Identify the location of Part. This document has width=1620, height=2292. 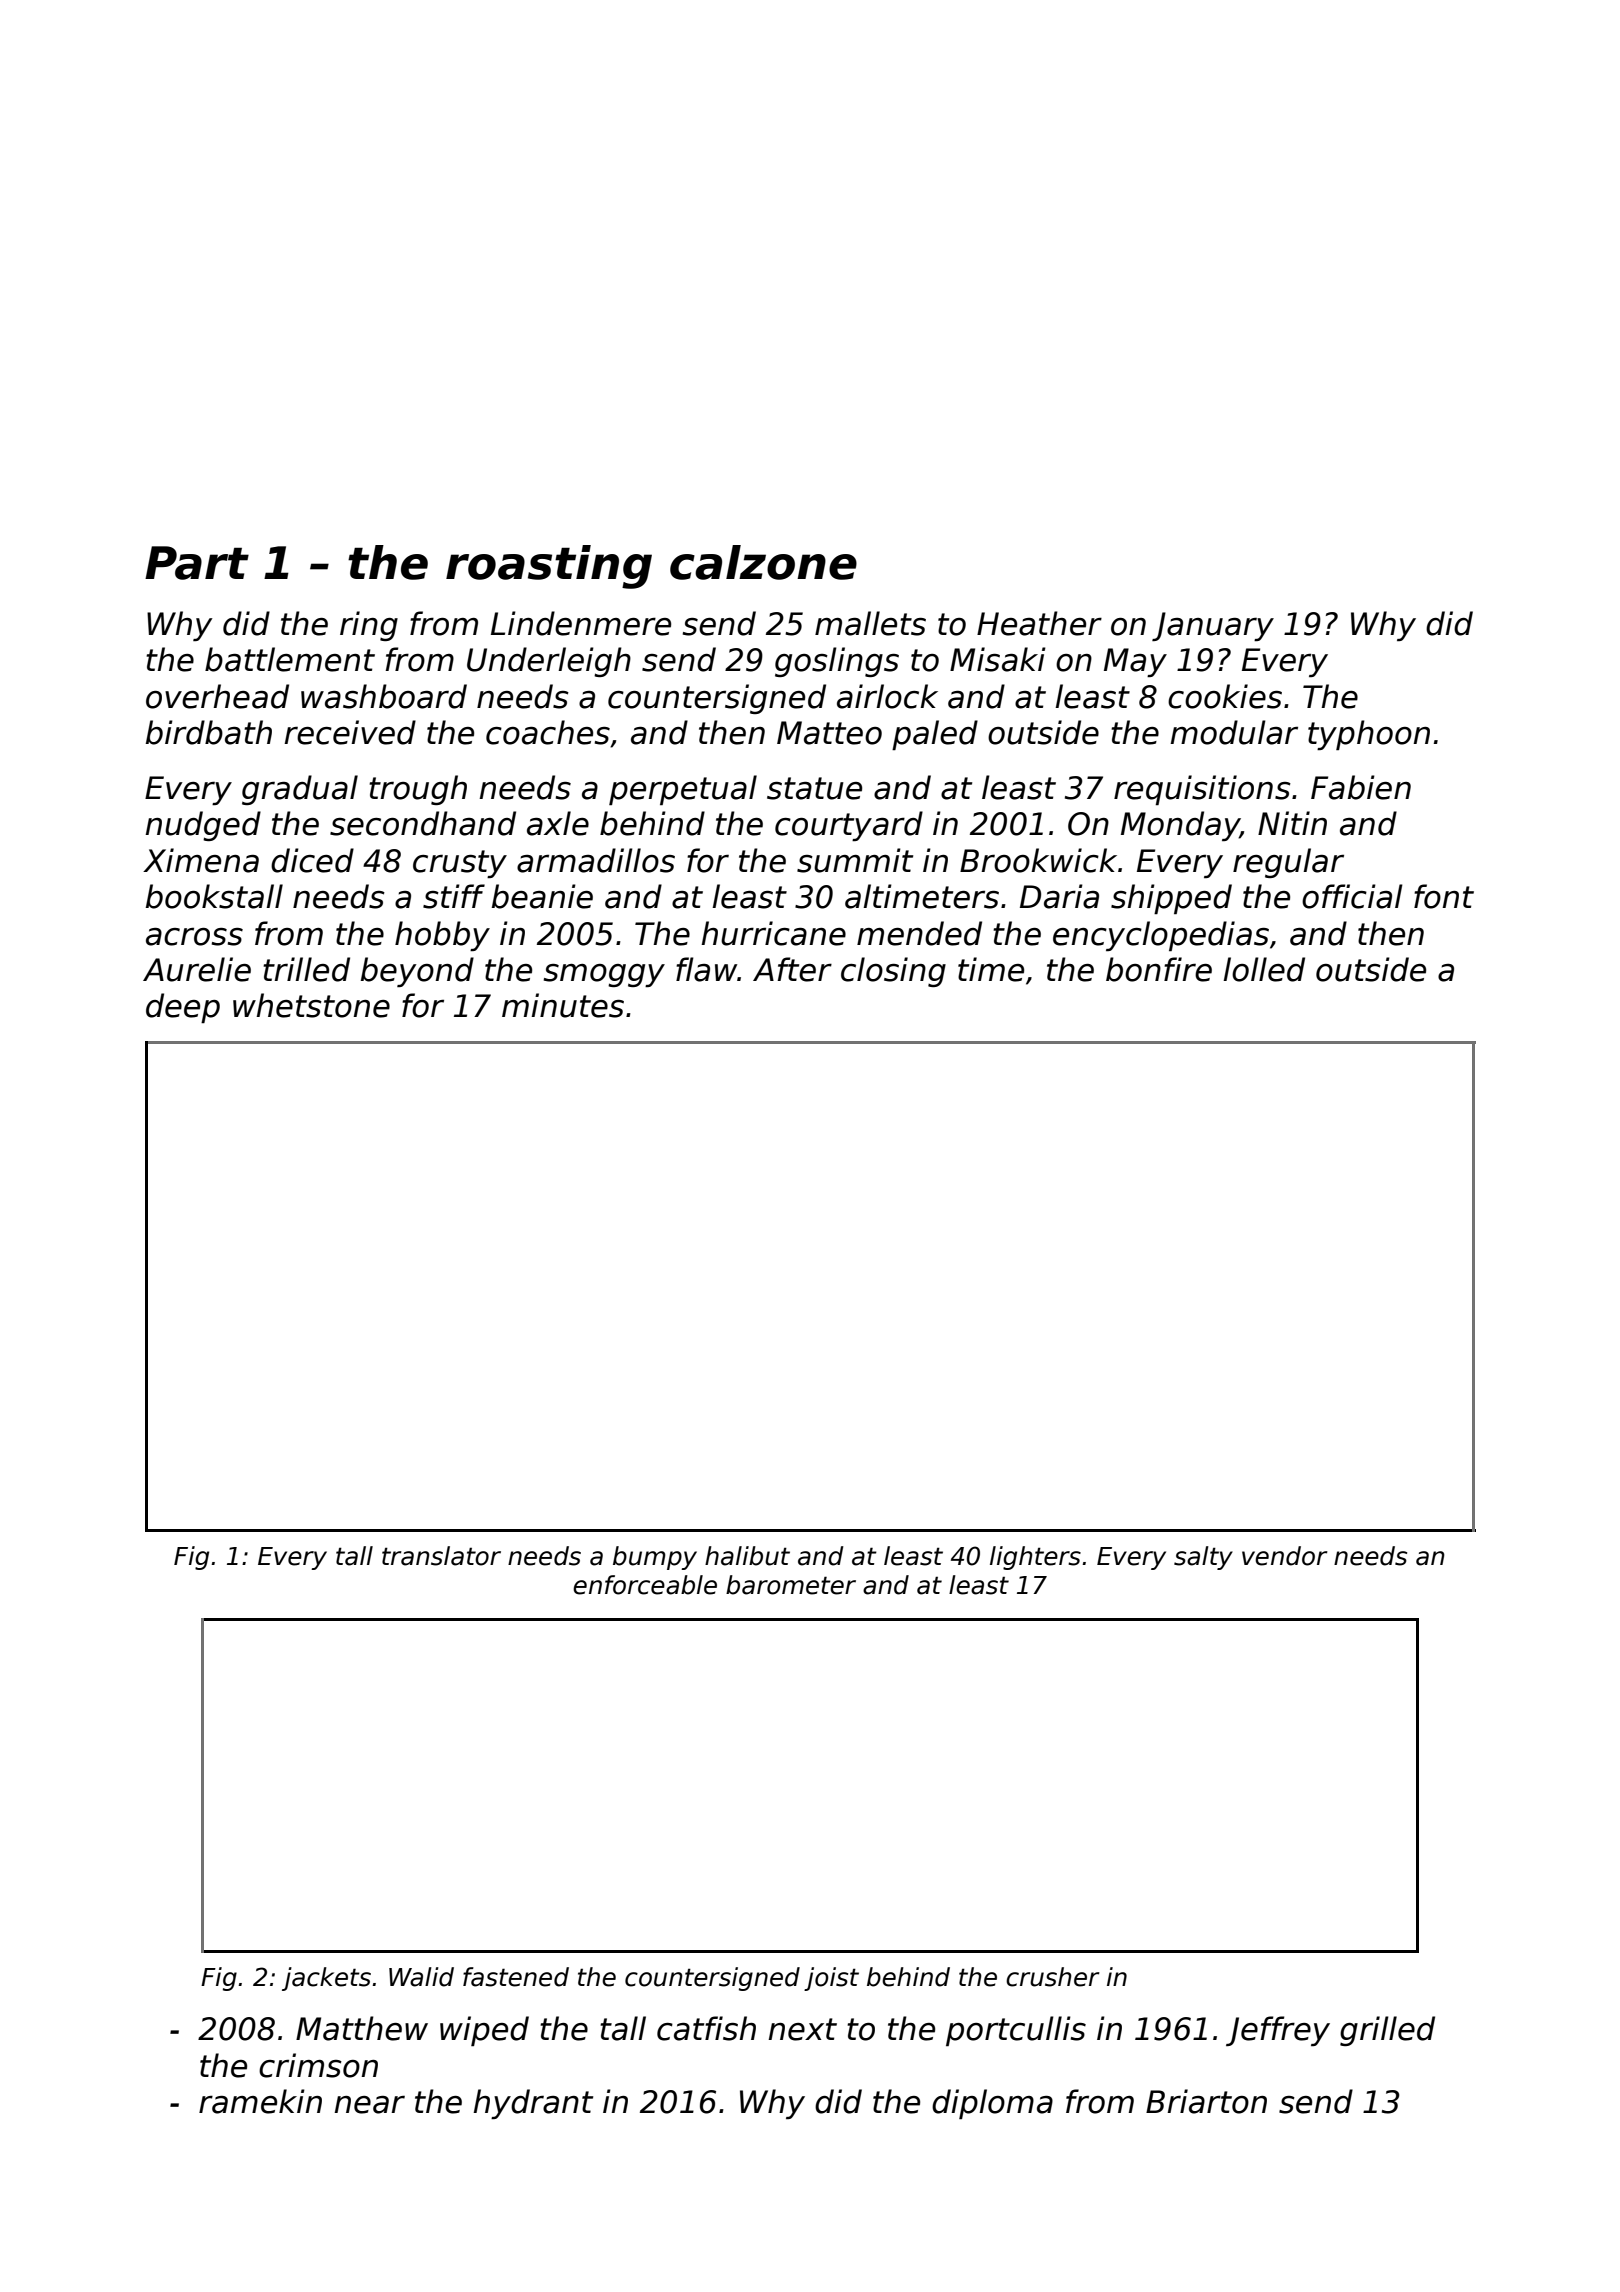
(197, 563).
